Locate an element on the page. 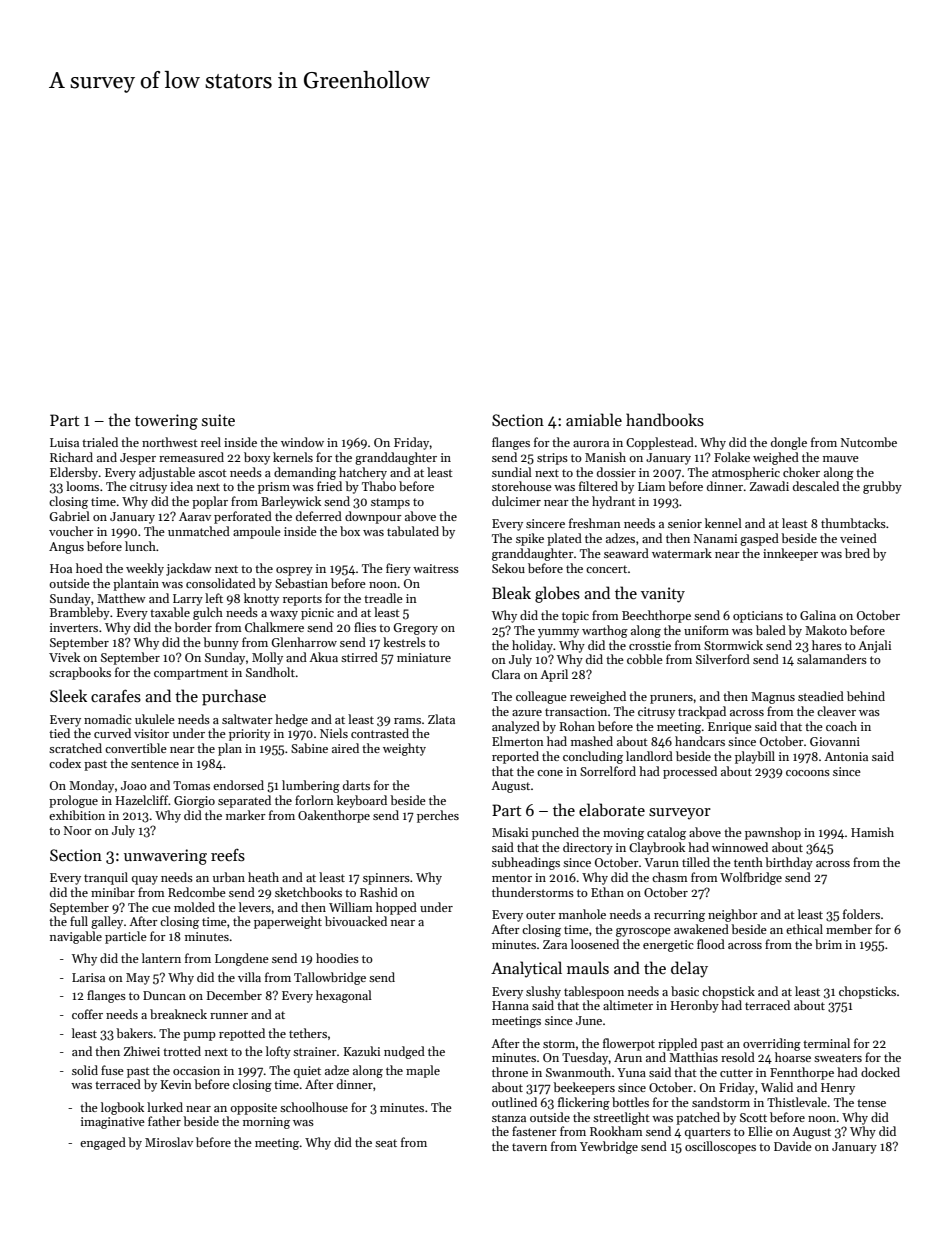  Noor is located at coordinates (78, 830).
